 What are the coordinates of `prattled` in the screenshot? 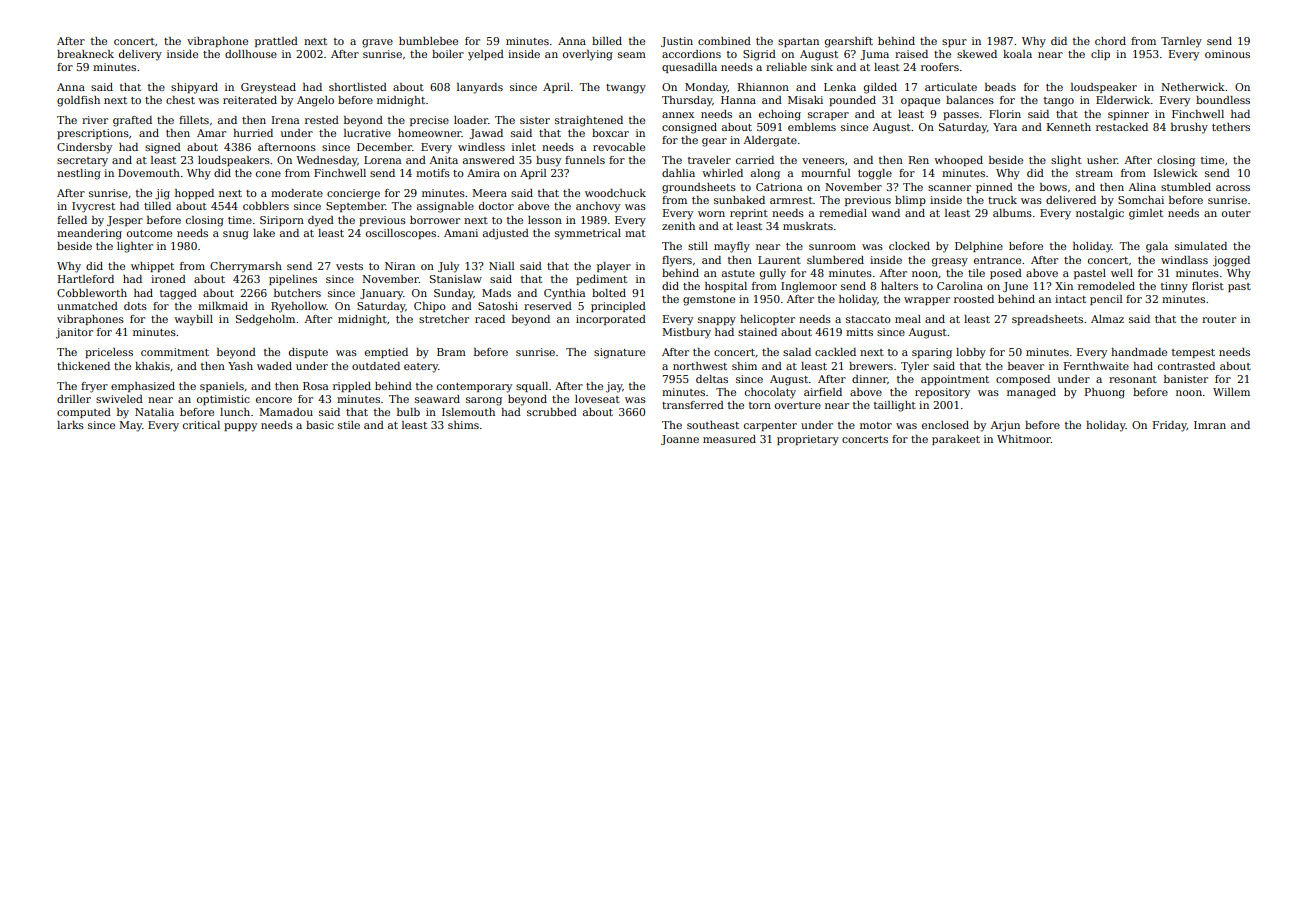 It's located at (276, 42).
